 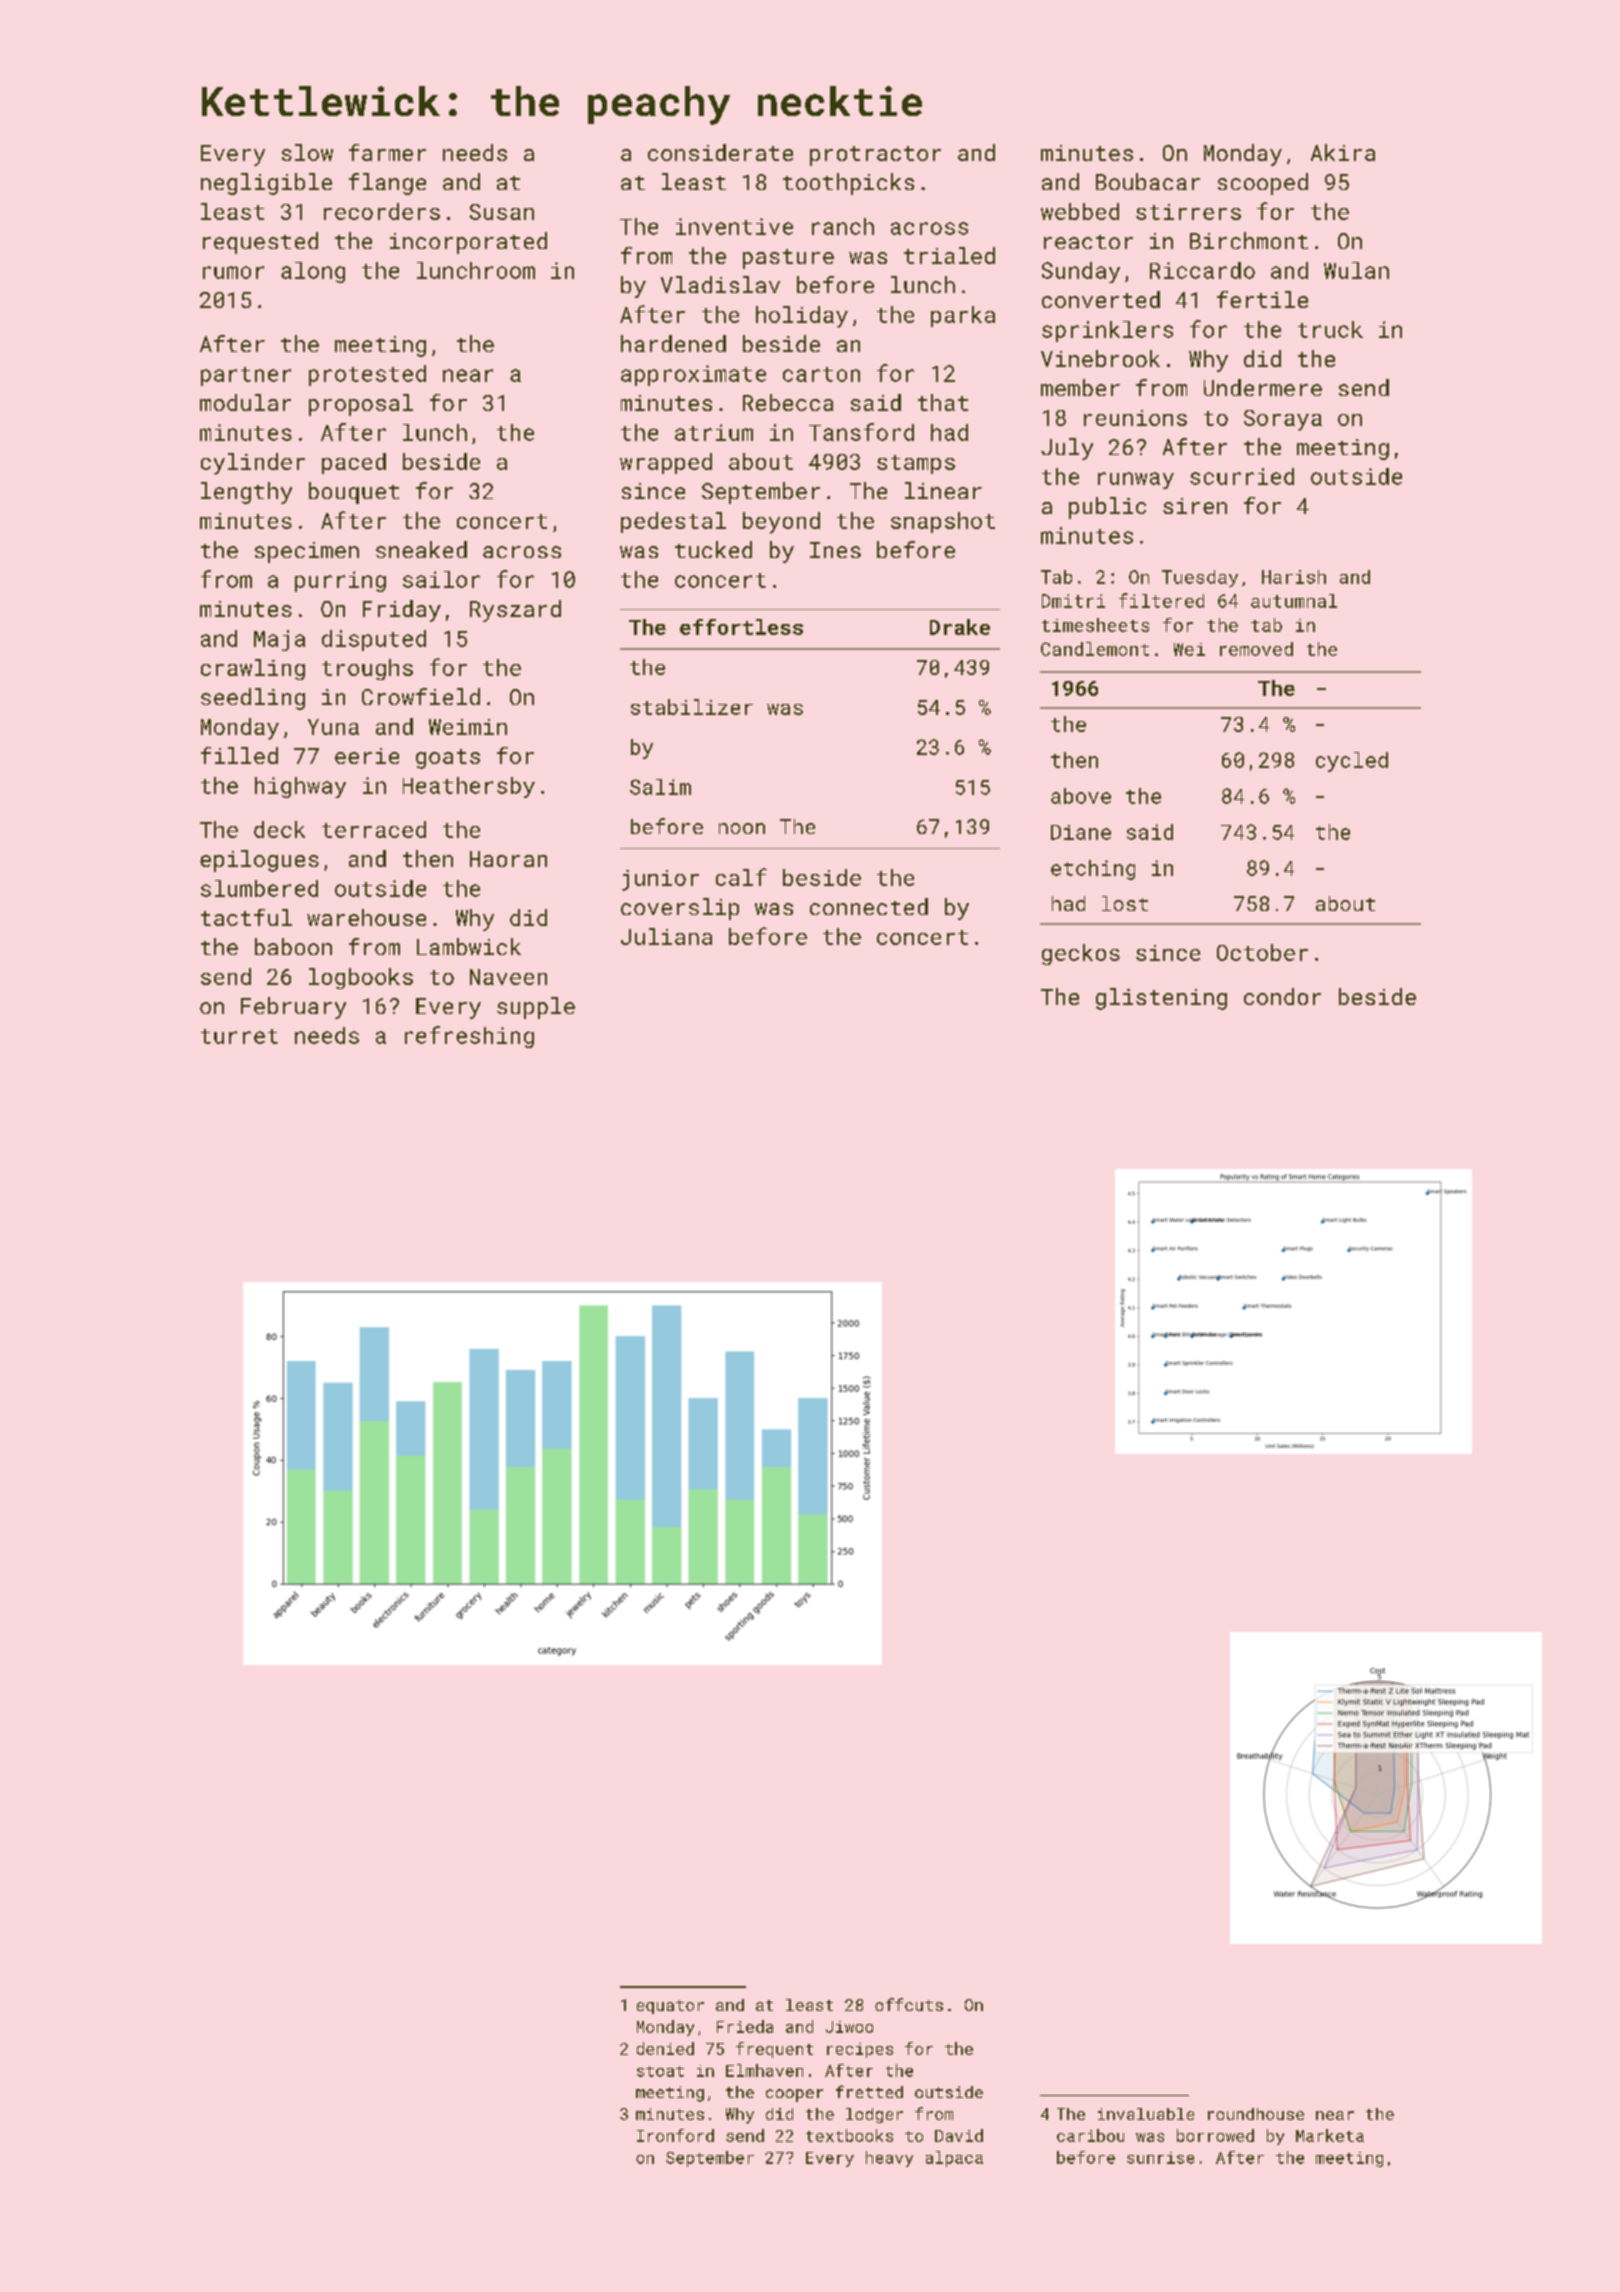 I want to click on lost, so click(x=1125, y=903).
